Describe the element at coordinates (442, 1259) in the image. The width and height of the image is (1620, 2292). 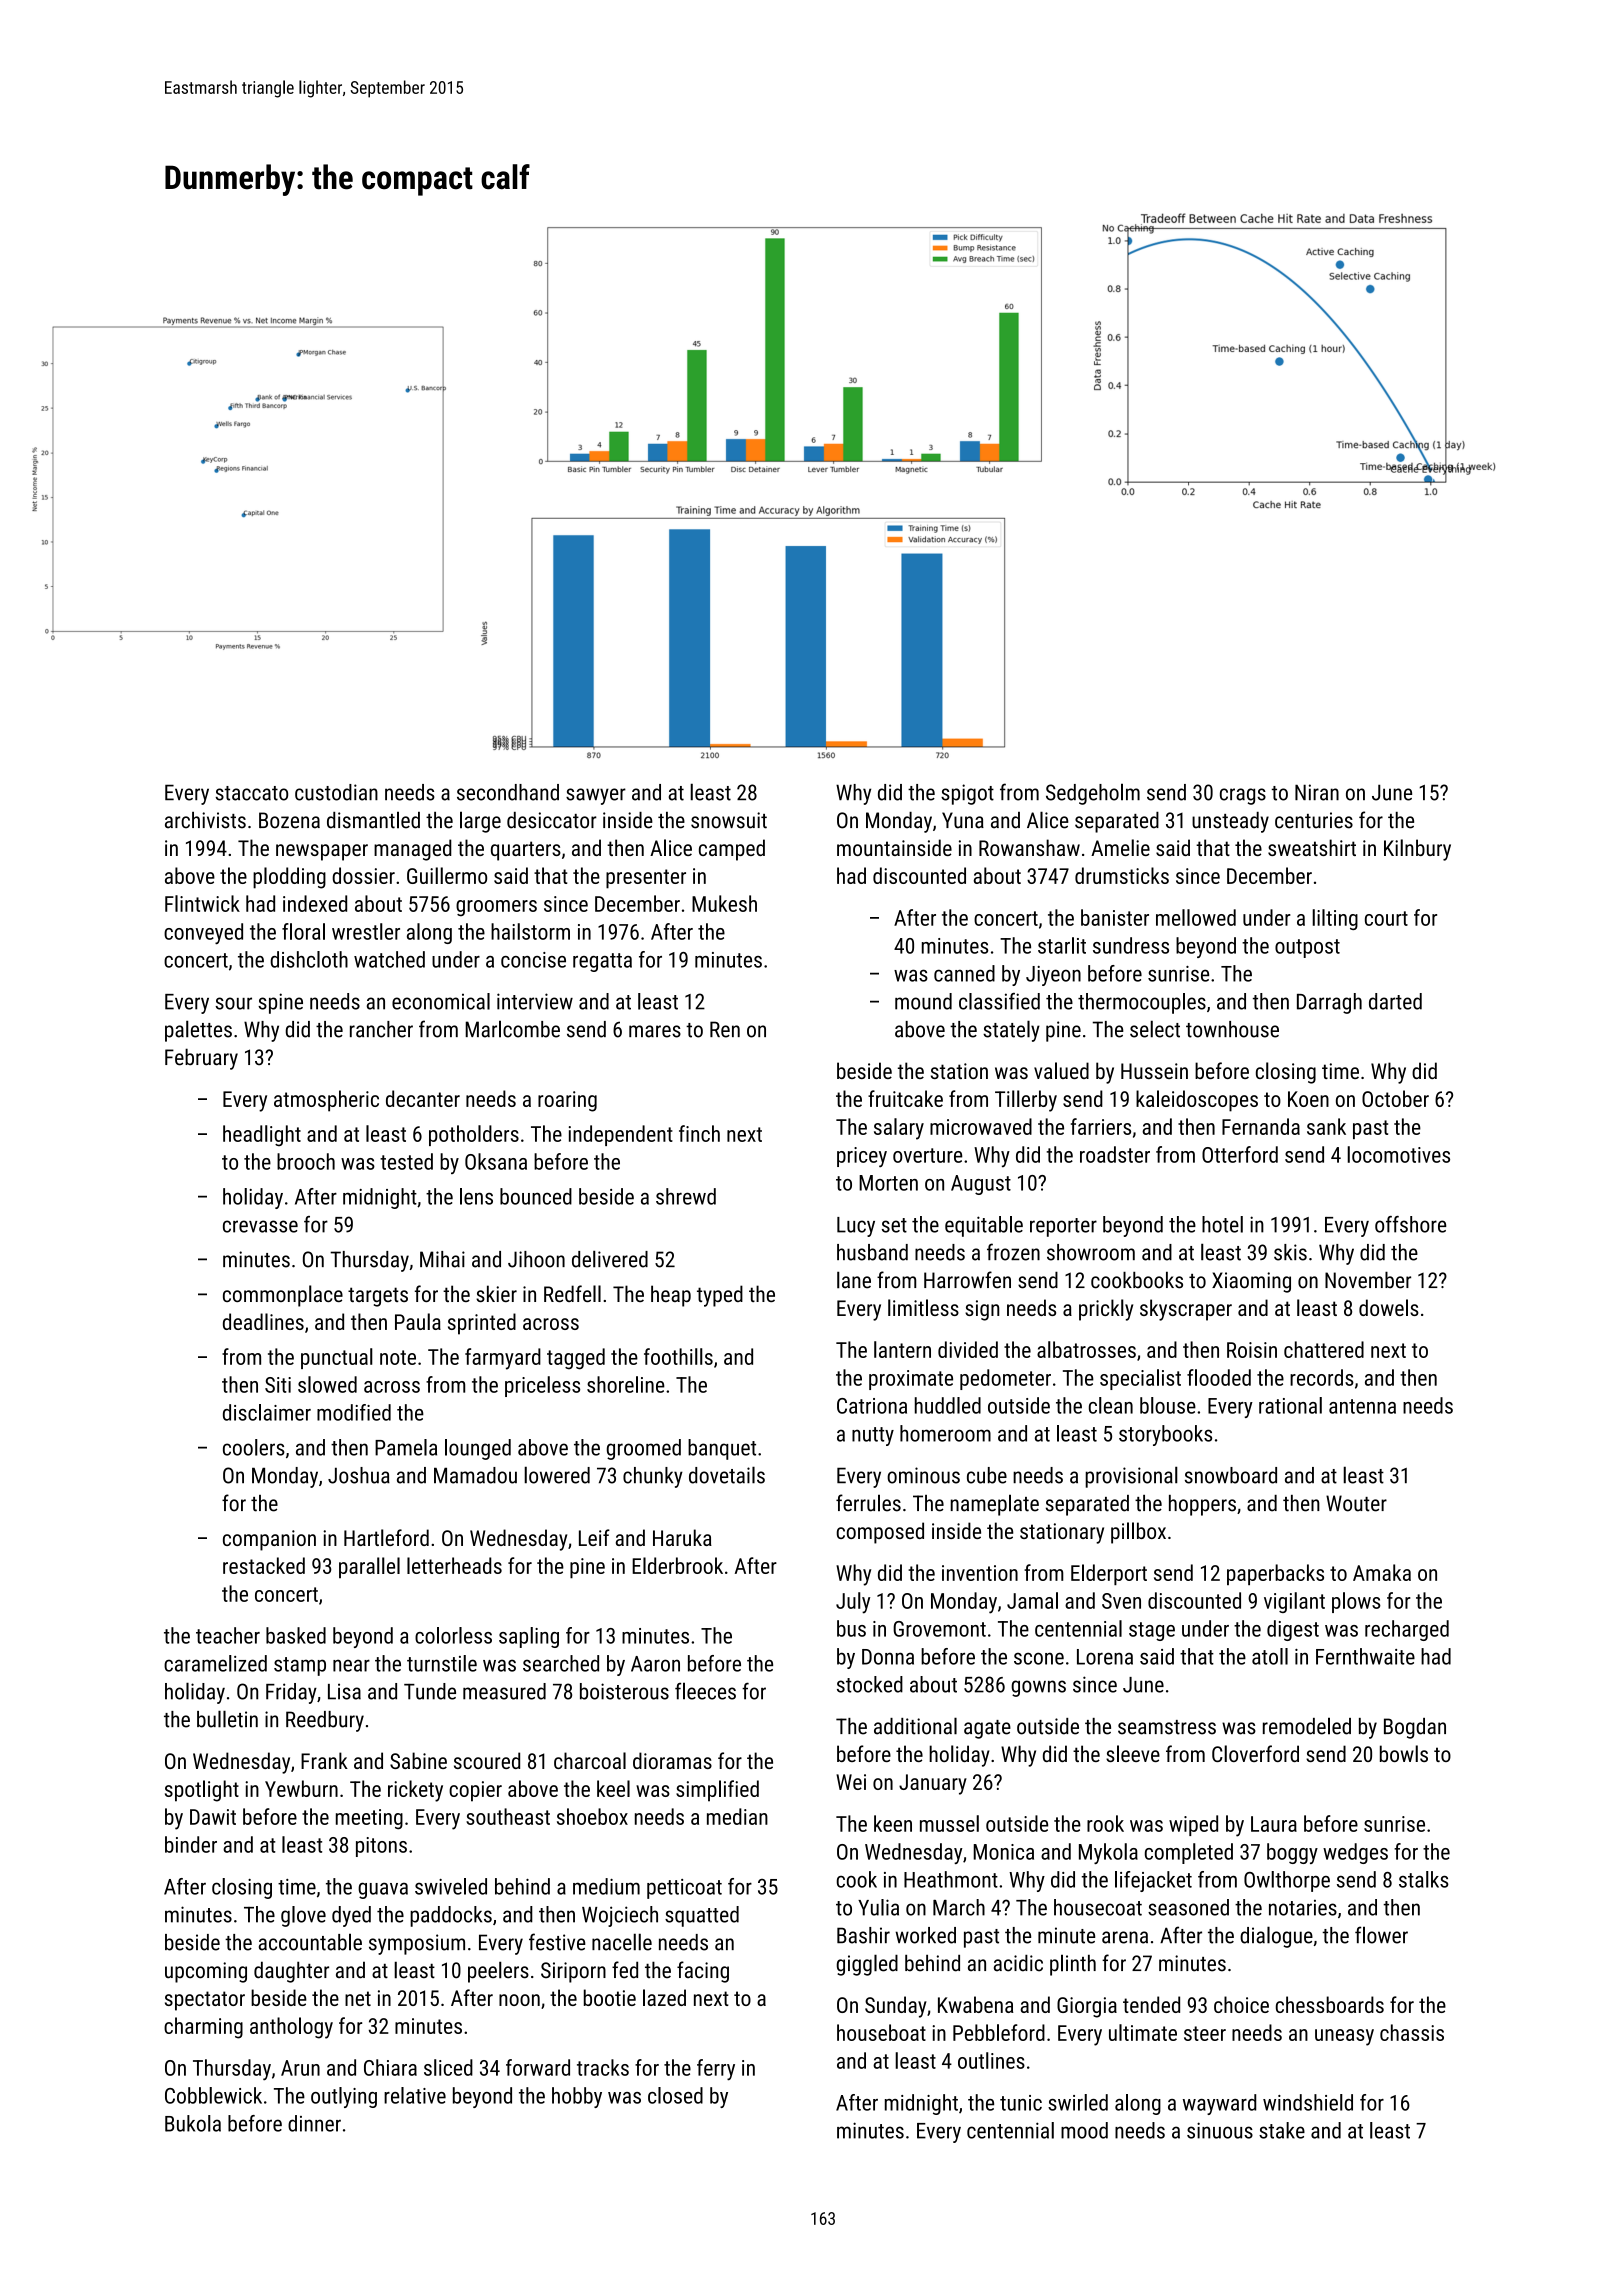
I see `Mihai` at that location.
